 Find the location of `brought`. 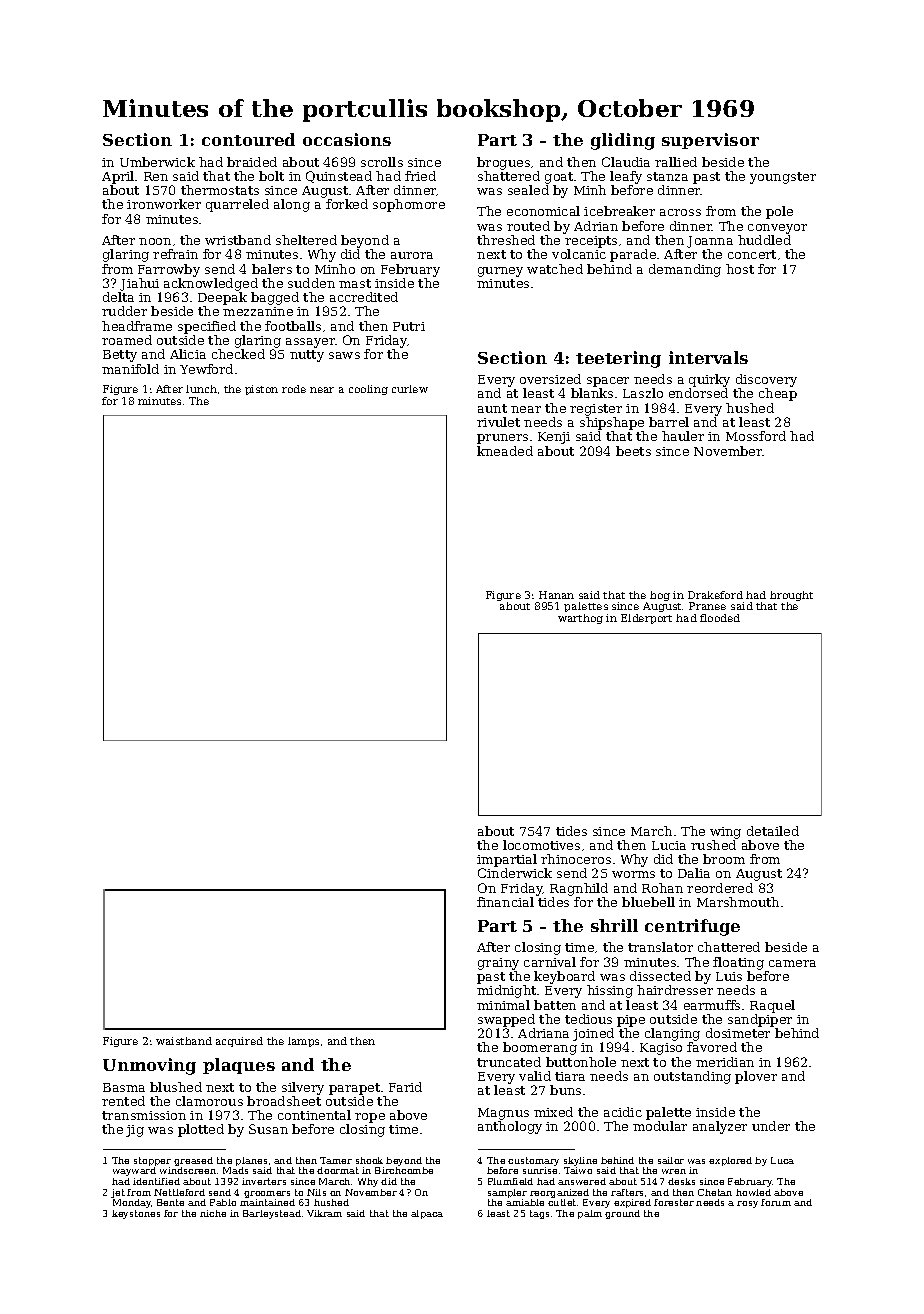

brought is located at coordinates (791, 596).
